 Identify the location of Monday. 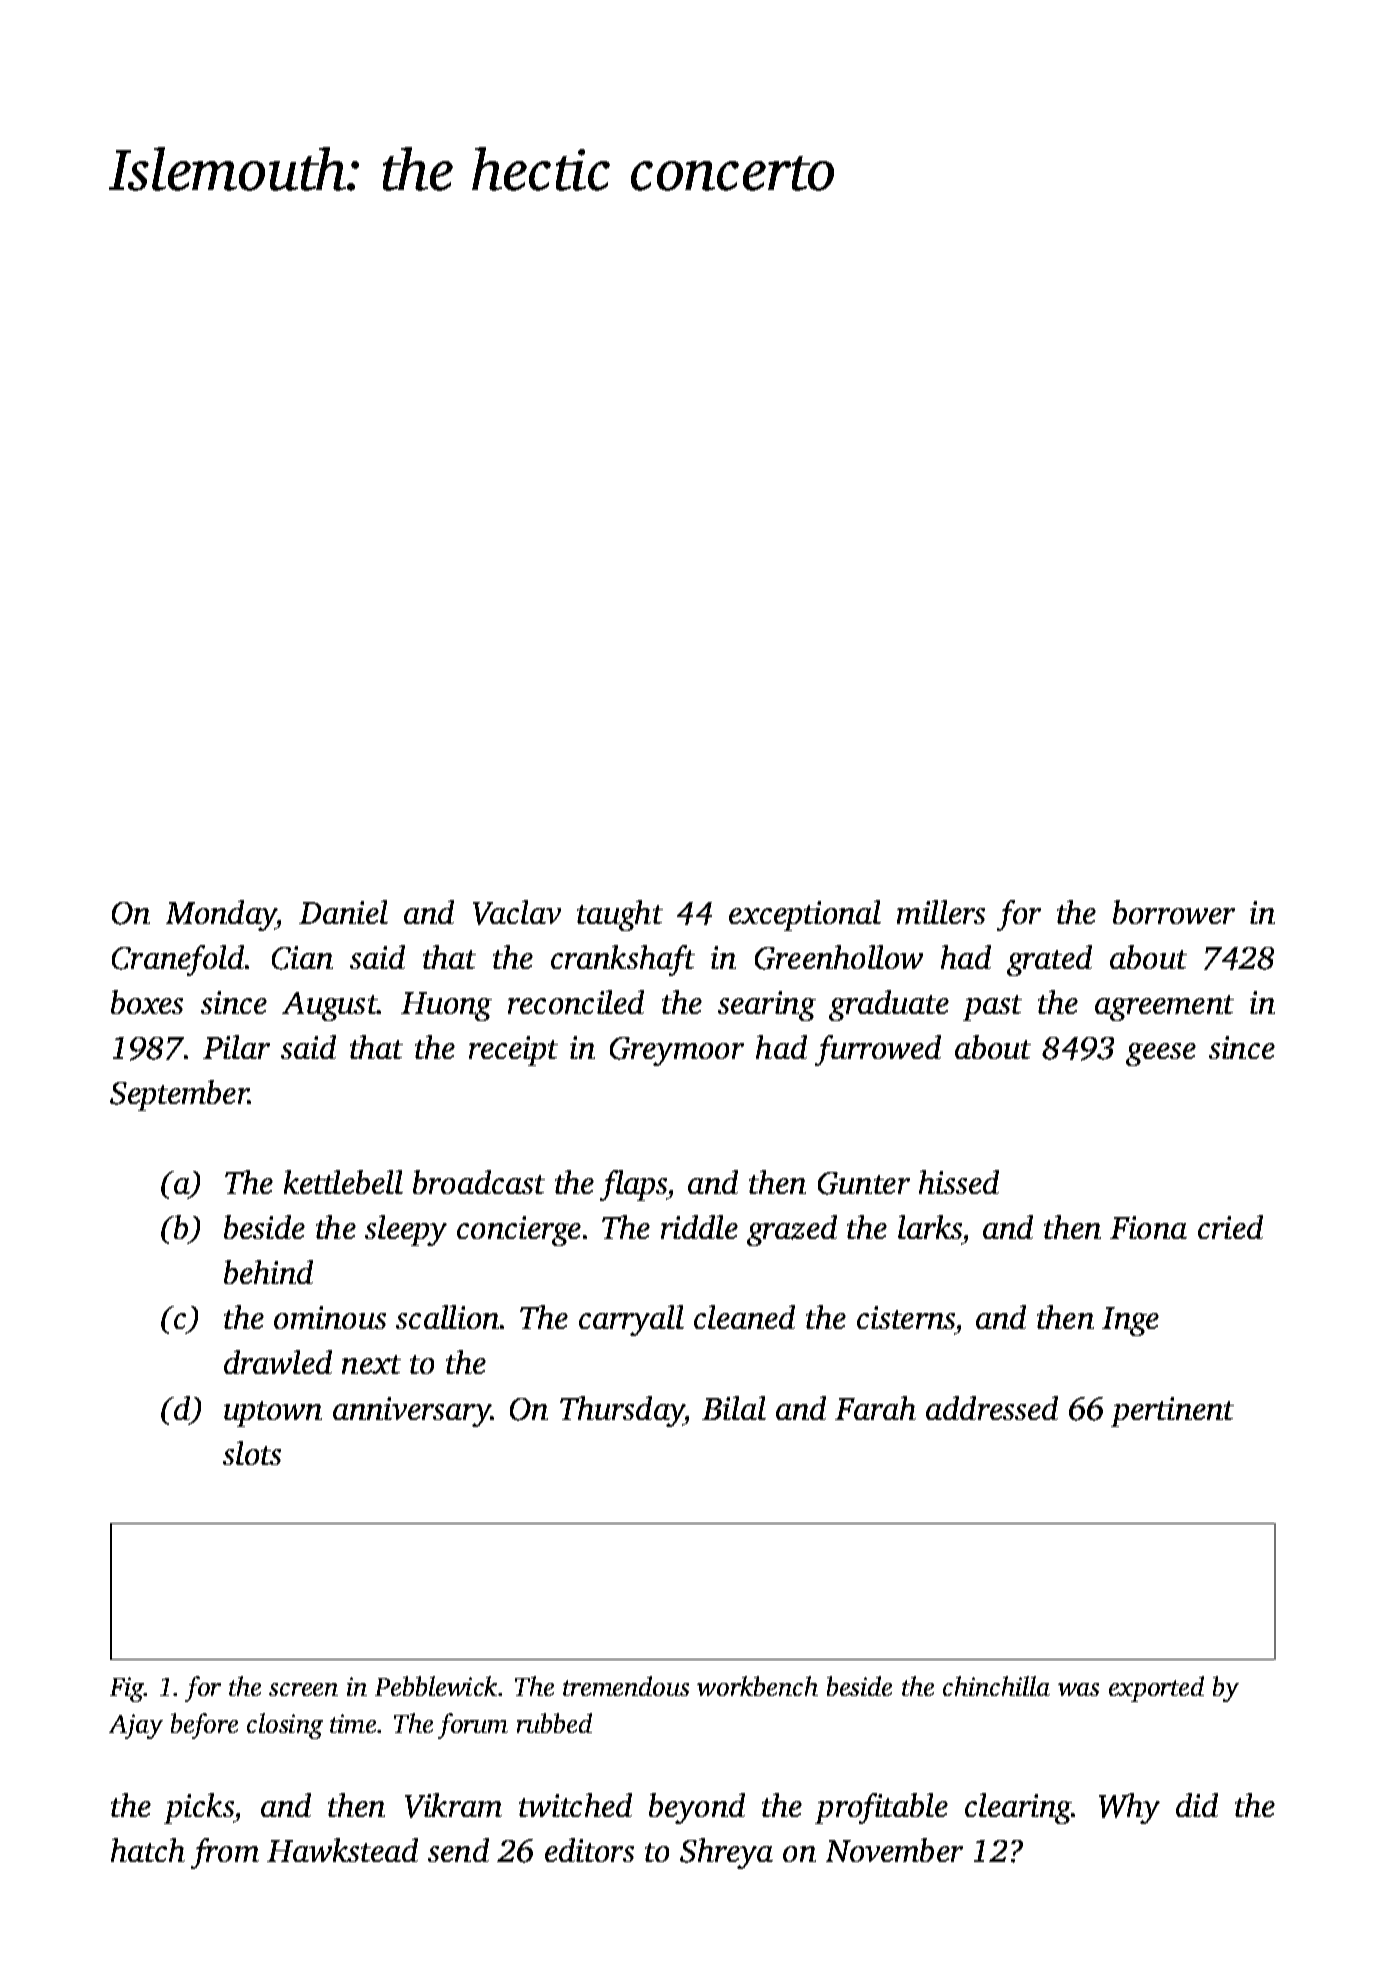
(221, 915).
